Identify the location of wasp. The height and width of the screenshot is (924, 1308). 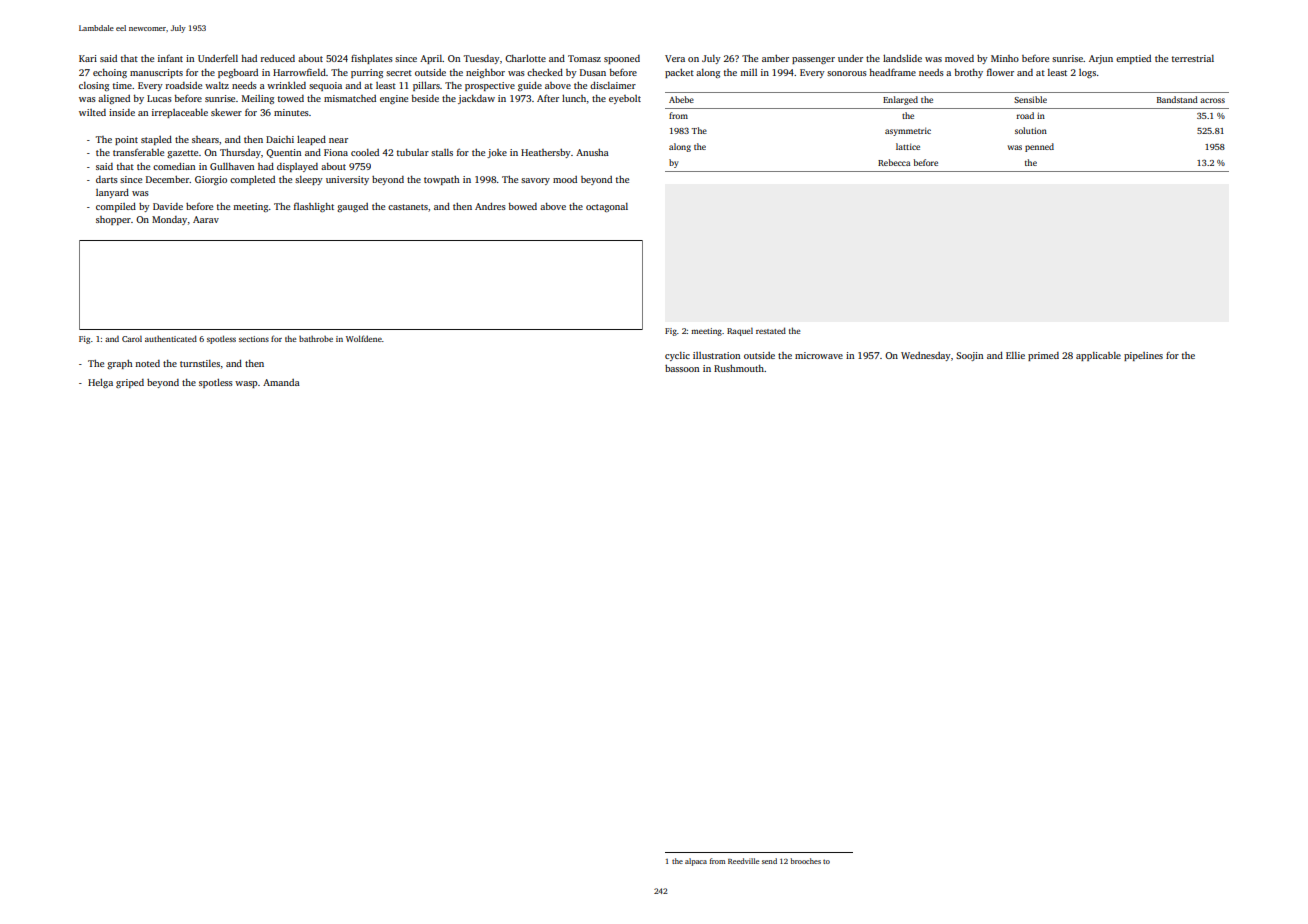
(246, 384).
